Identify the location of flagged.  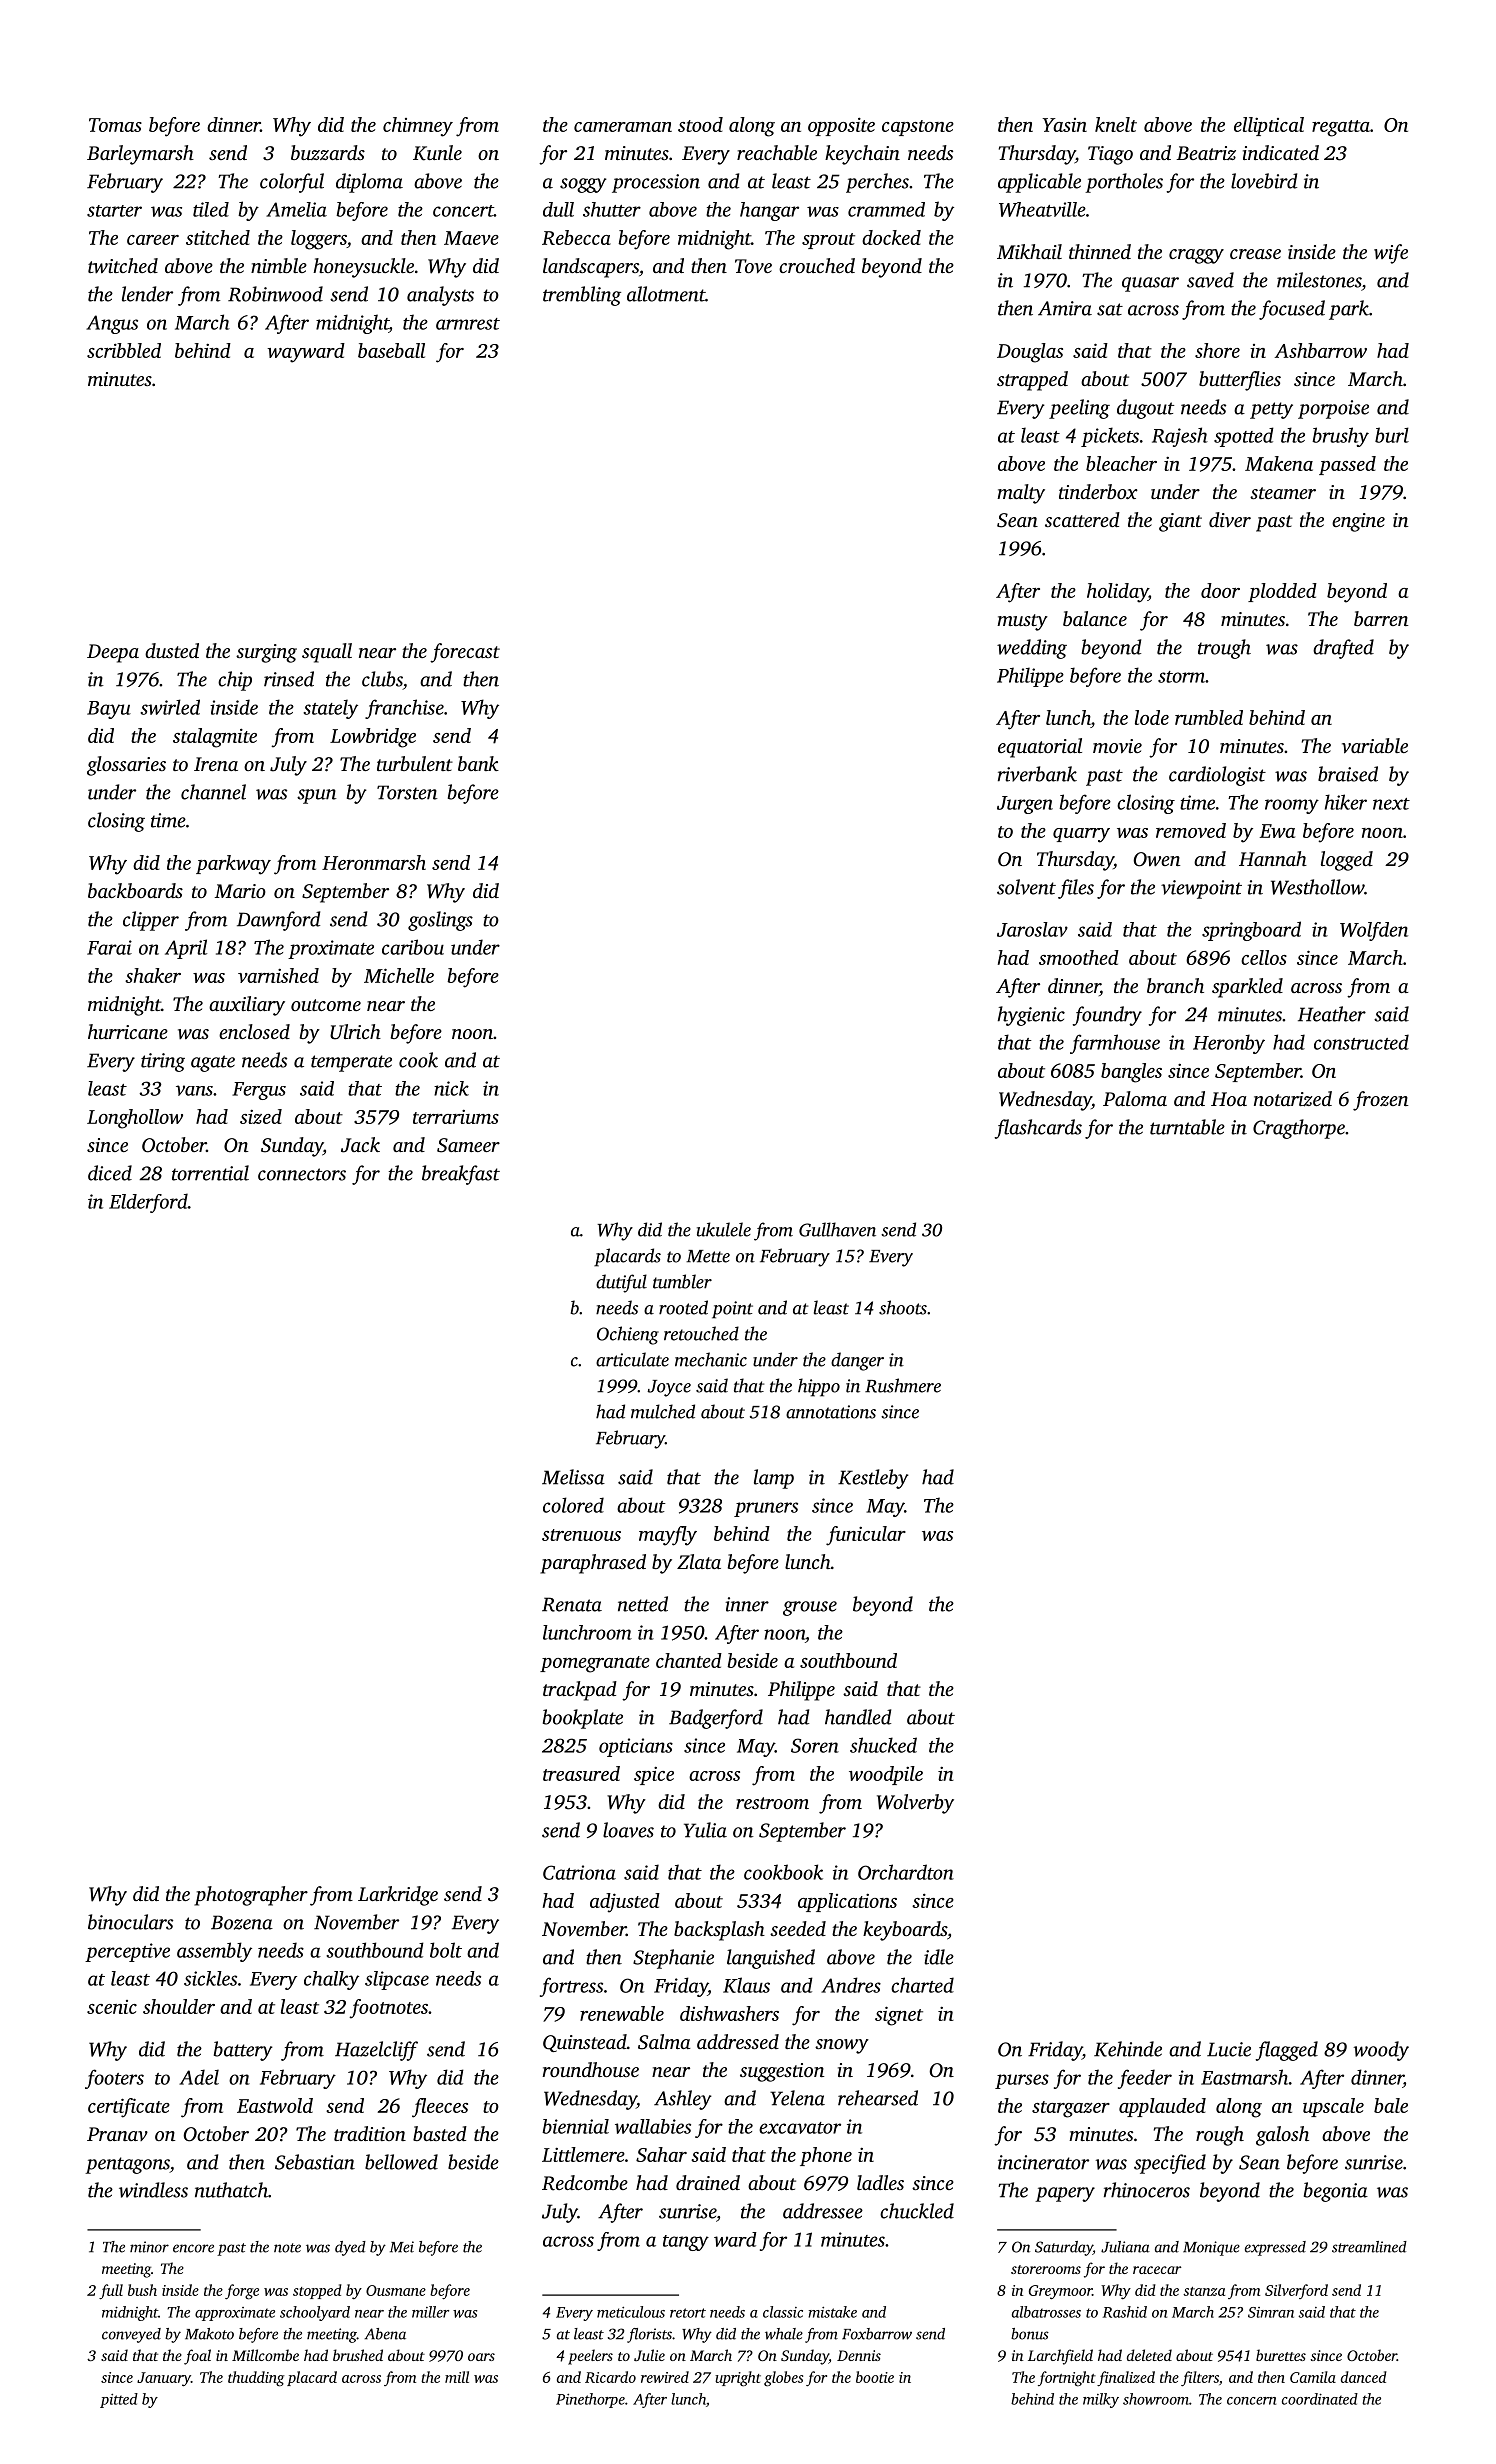
(1286, 2051).
